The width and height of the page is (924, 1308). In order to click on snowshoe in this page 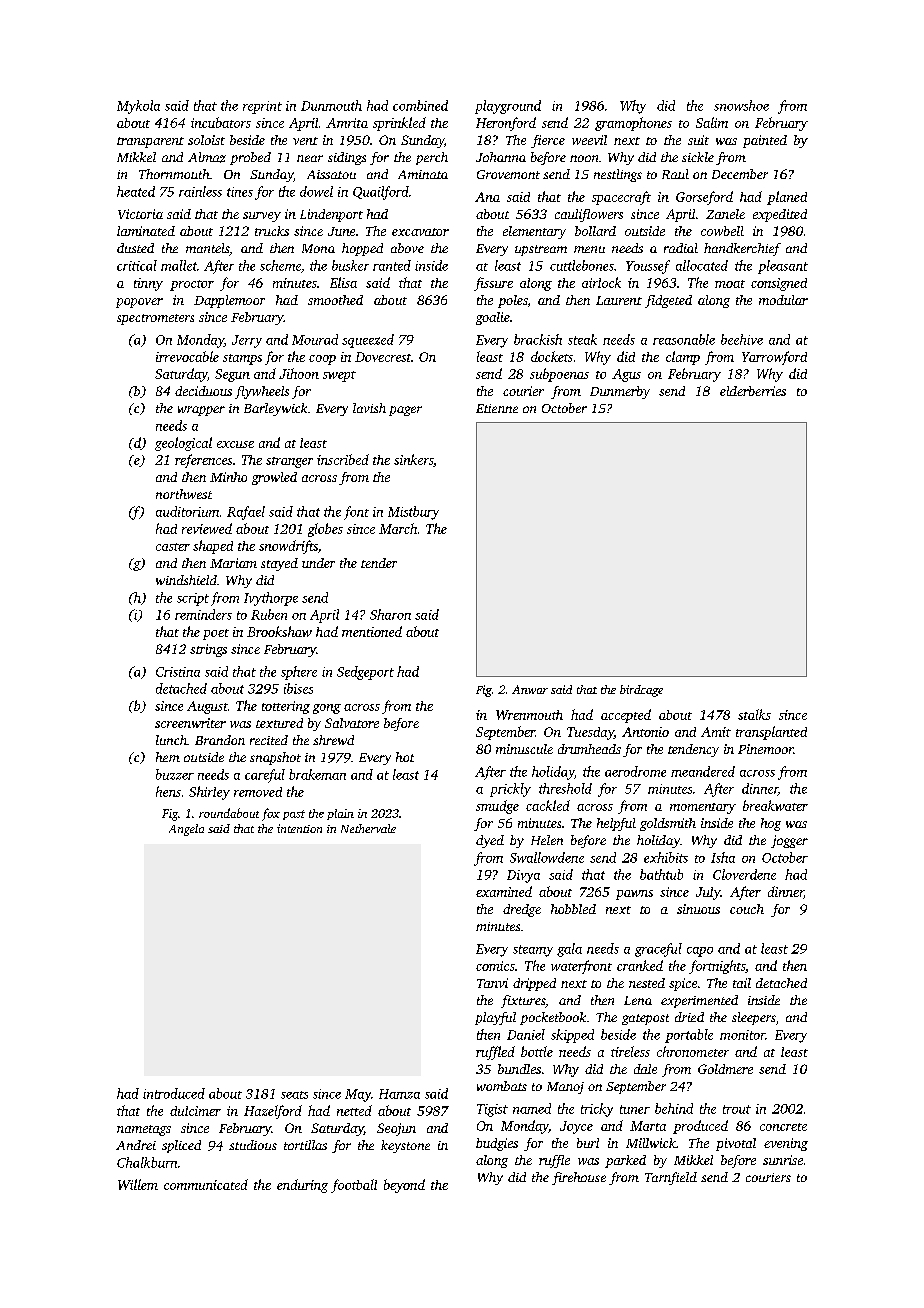, I will do `click(741, 105)`.
